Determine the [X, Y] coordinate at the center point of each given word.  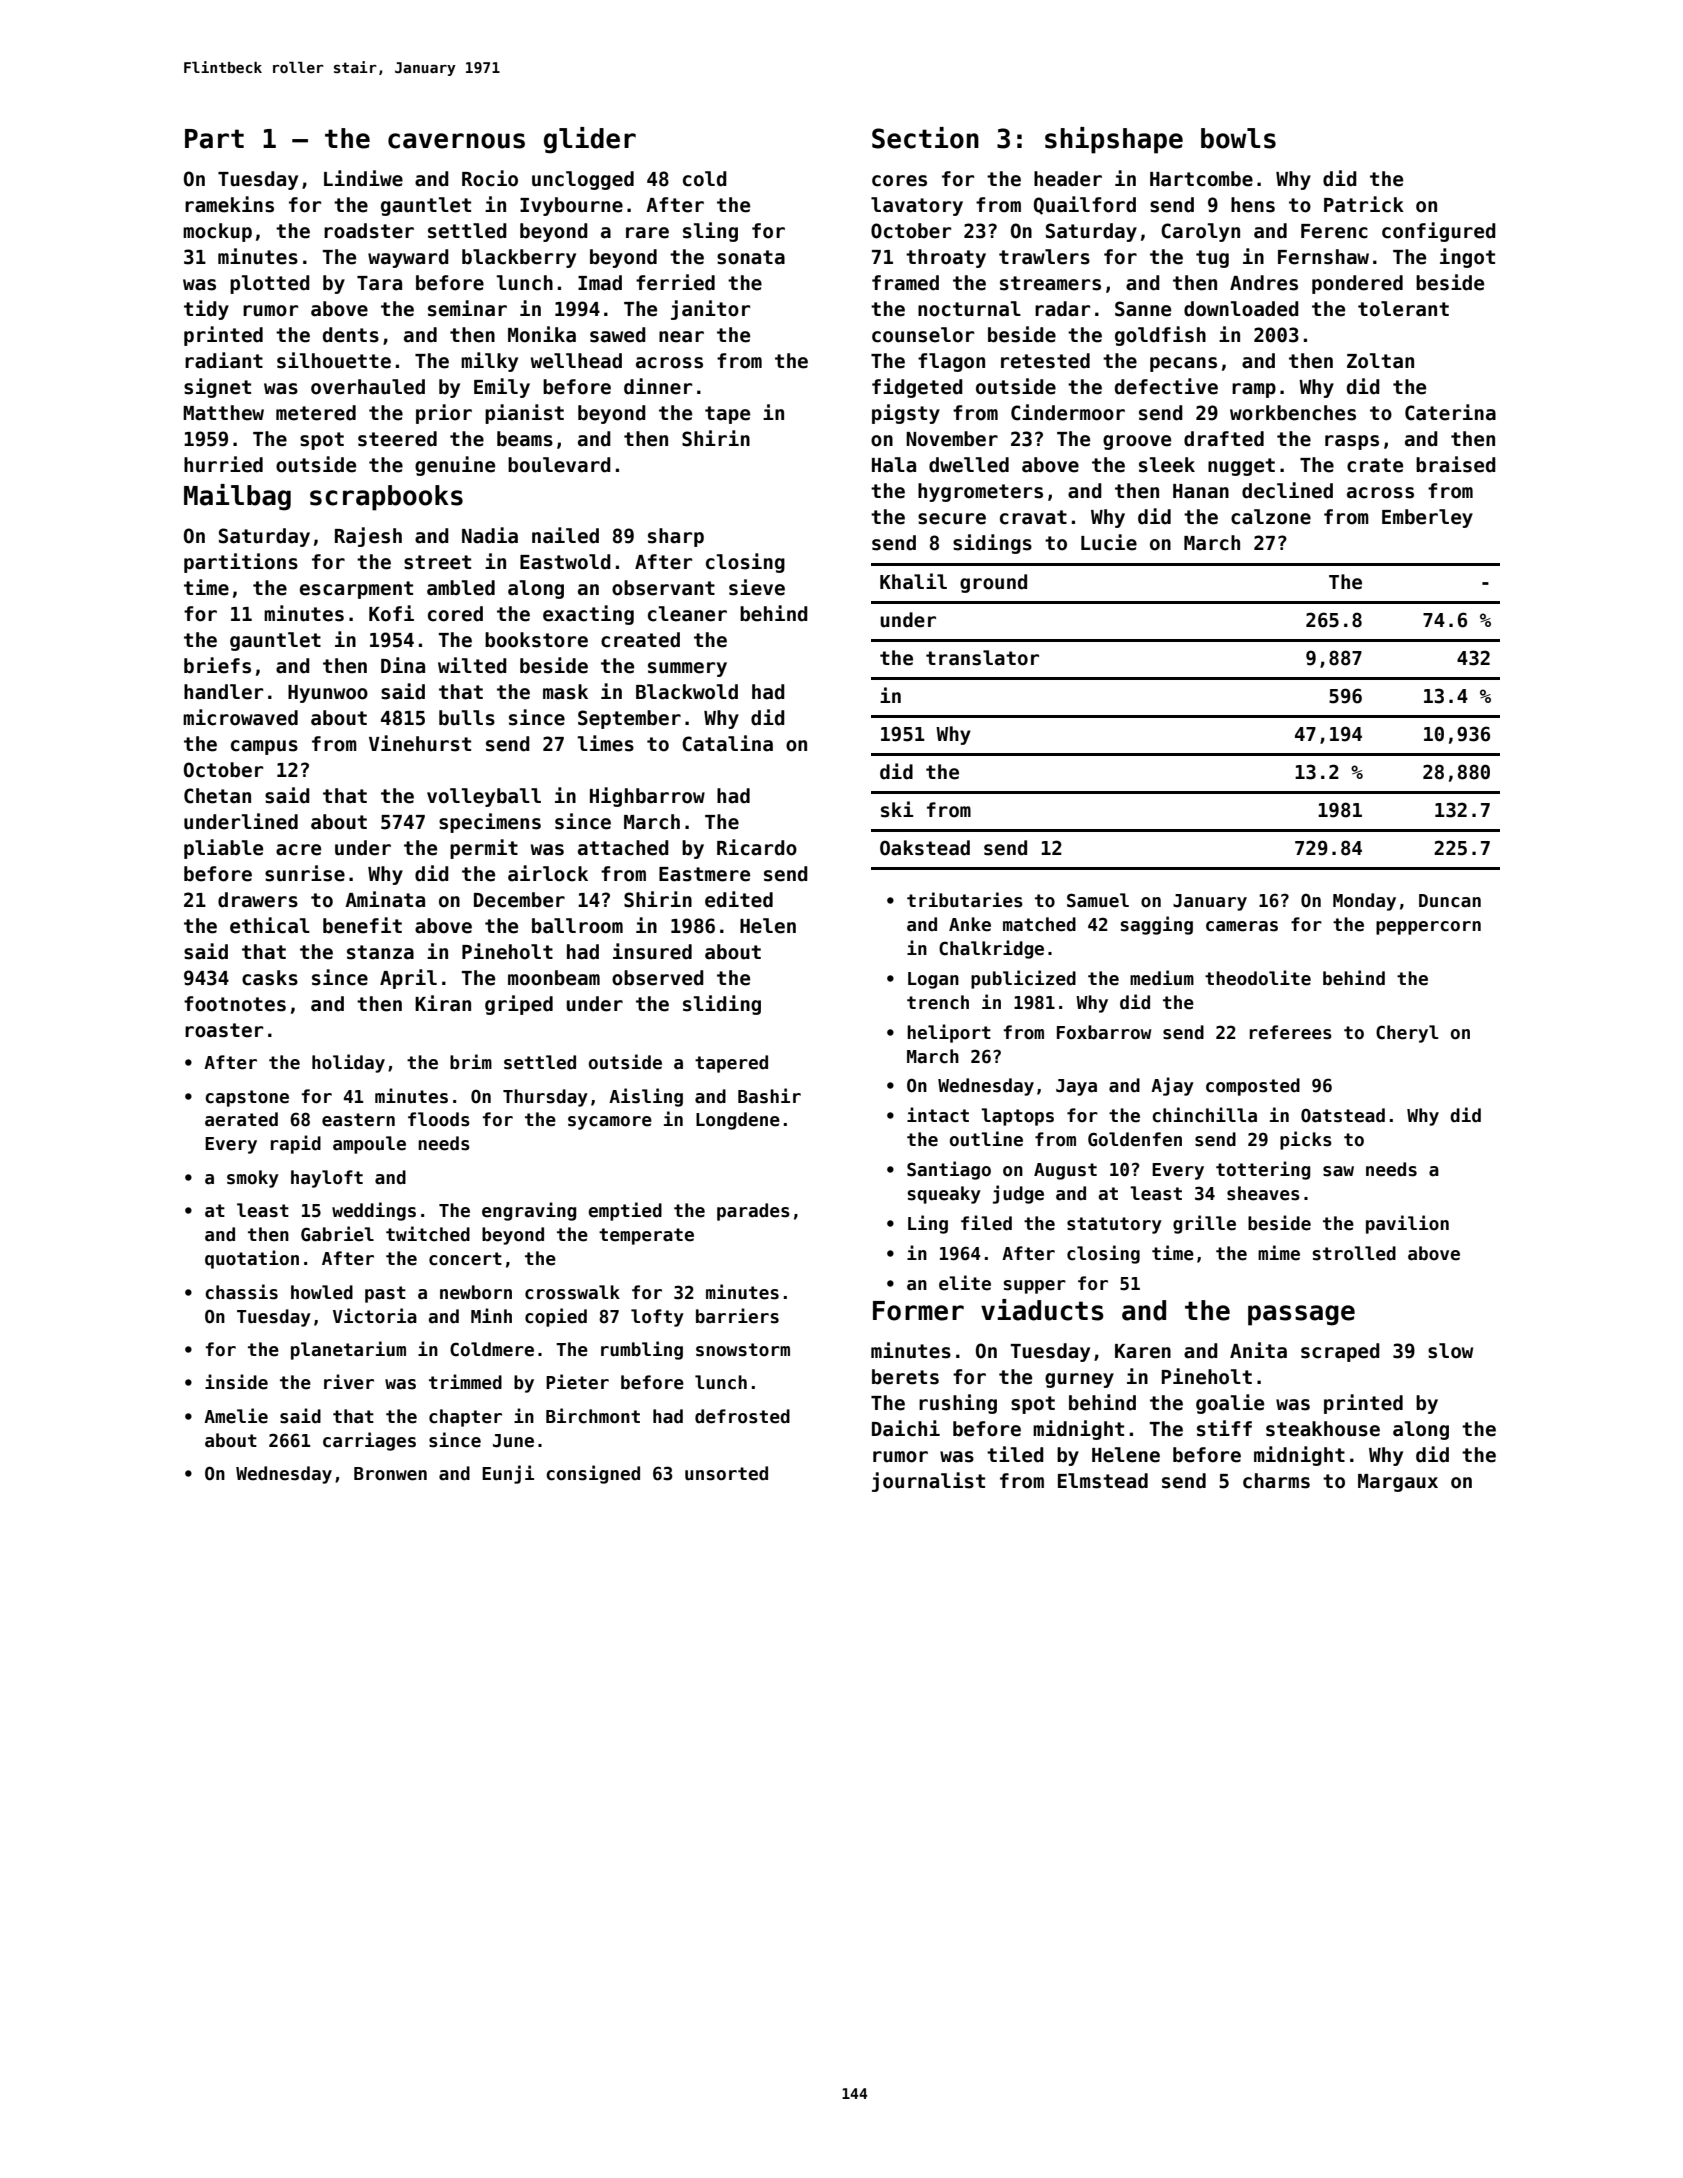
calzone [1271, 517]
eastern [358, 1120]
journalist [928, 1482]
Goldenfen [1135, 1139]
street [437, 562]
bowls [1238, 138]
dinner [658, 386]
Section [925, 138]
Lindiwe [363, 178]
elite [965, 1283]
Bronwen [390, 1474]
